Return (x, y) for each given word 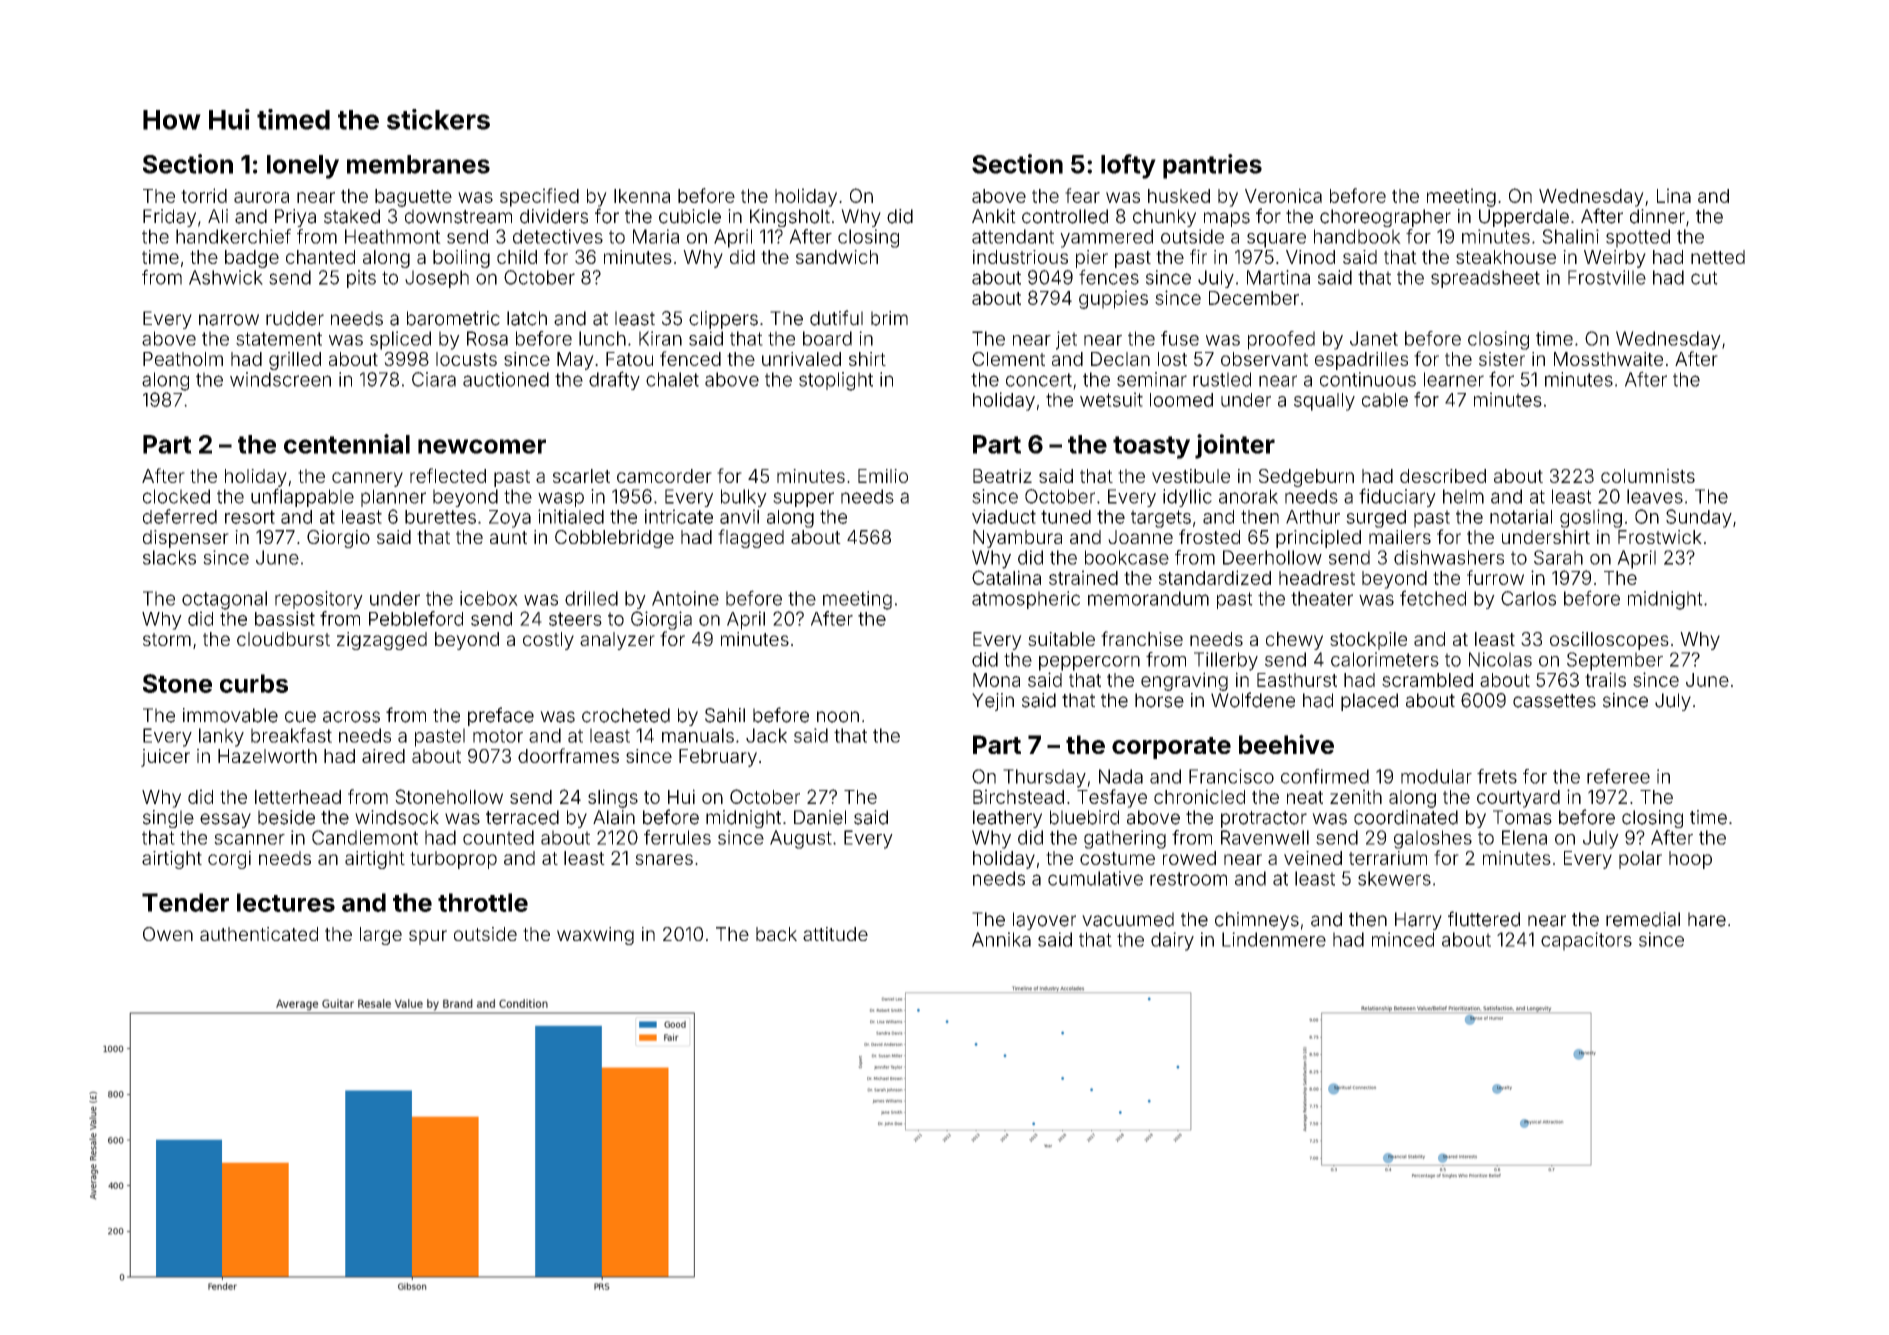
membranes (418, 164)
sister (1502, 359)
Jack (766, 735)
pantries (1212, 166)
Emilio (883, 476)
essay (225, 820)
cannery (367, 479)
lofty (1128, 166)
